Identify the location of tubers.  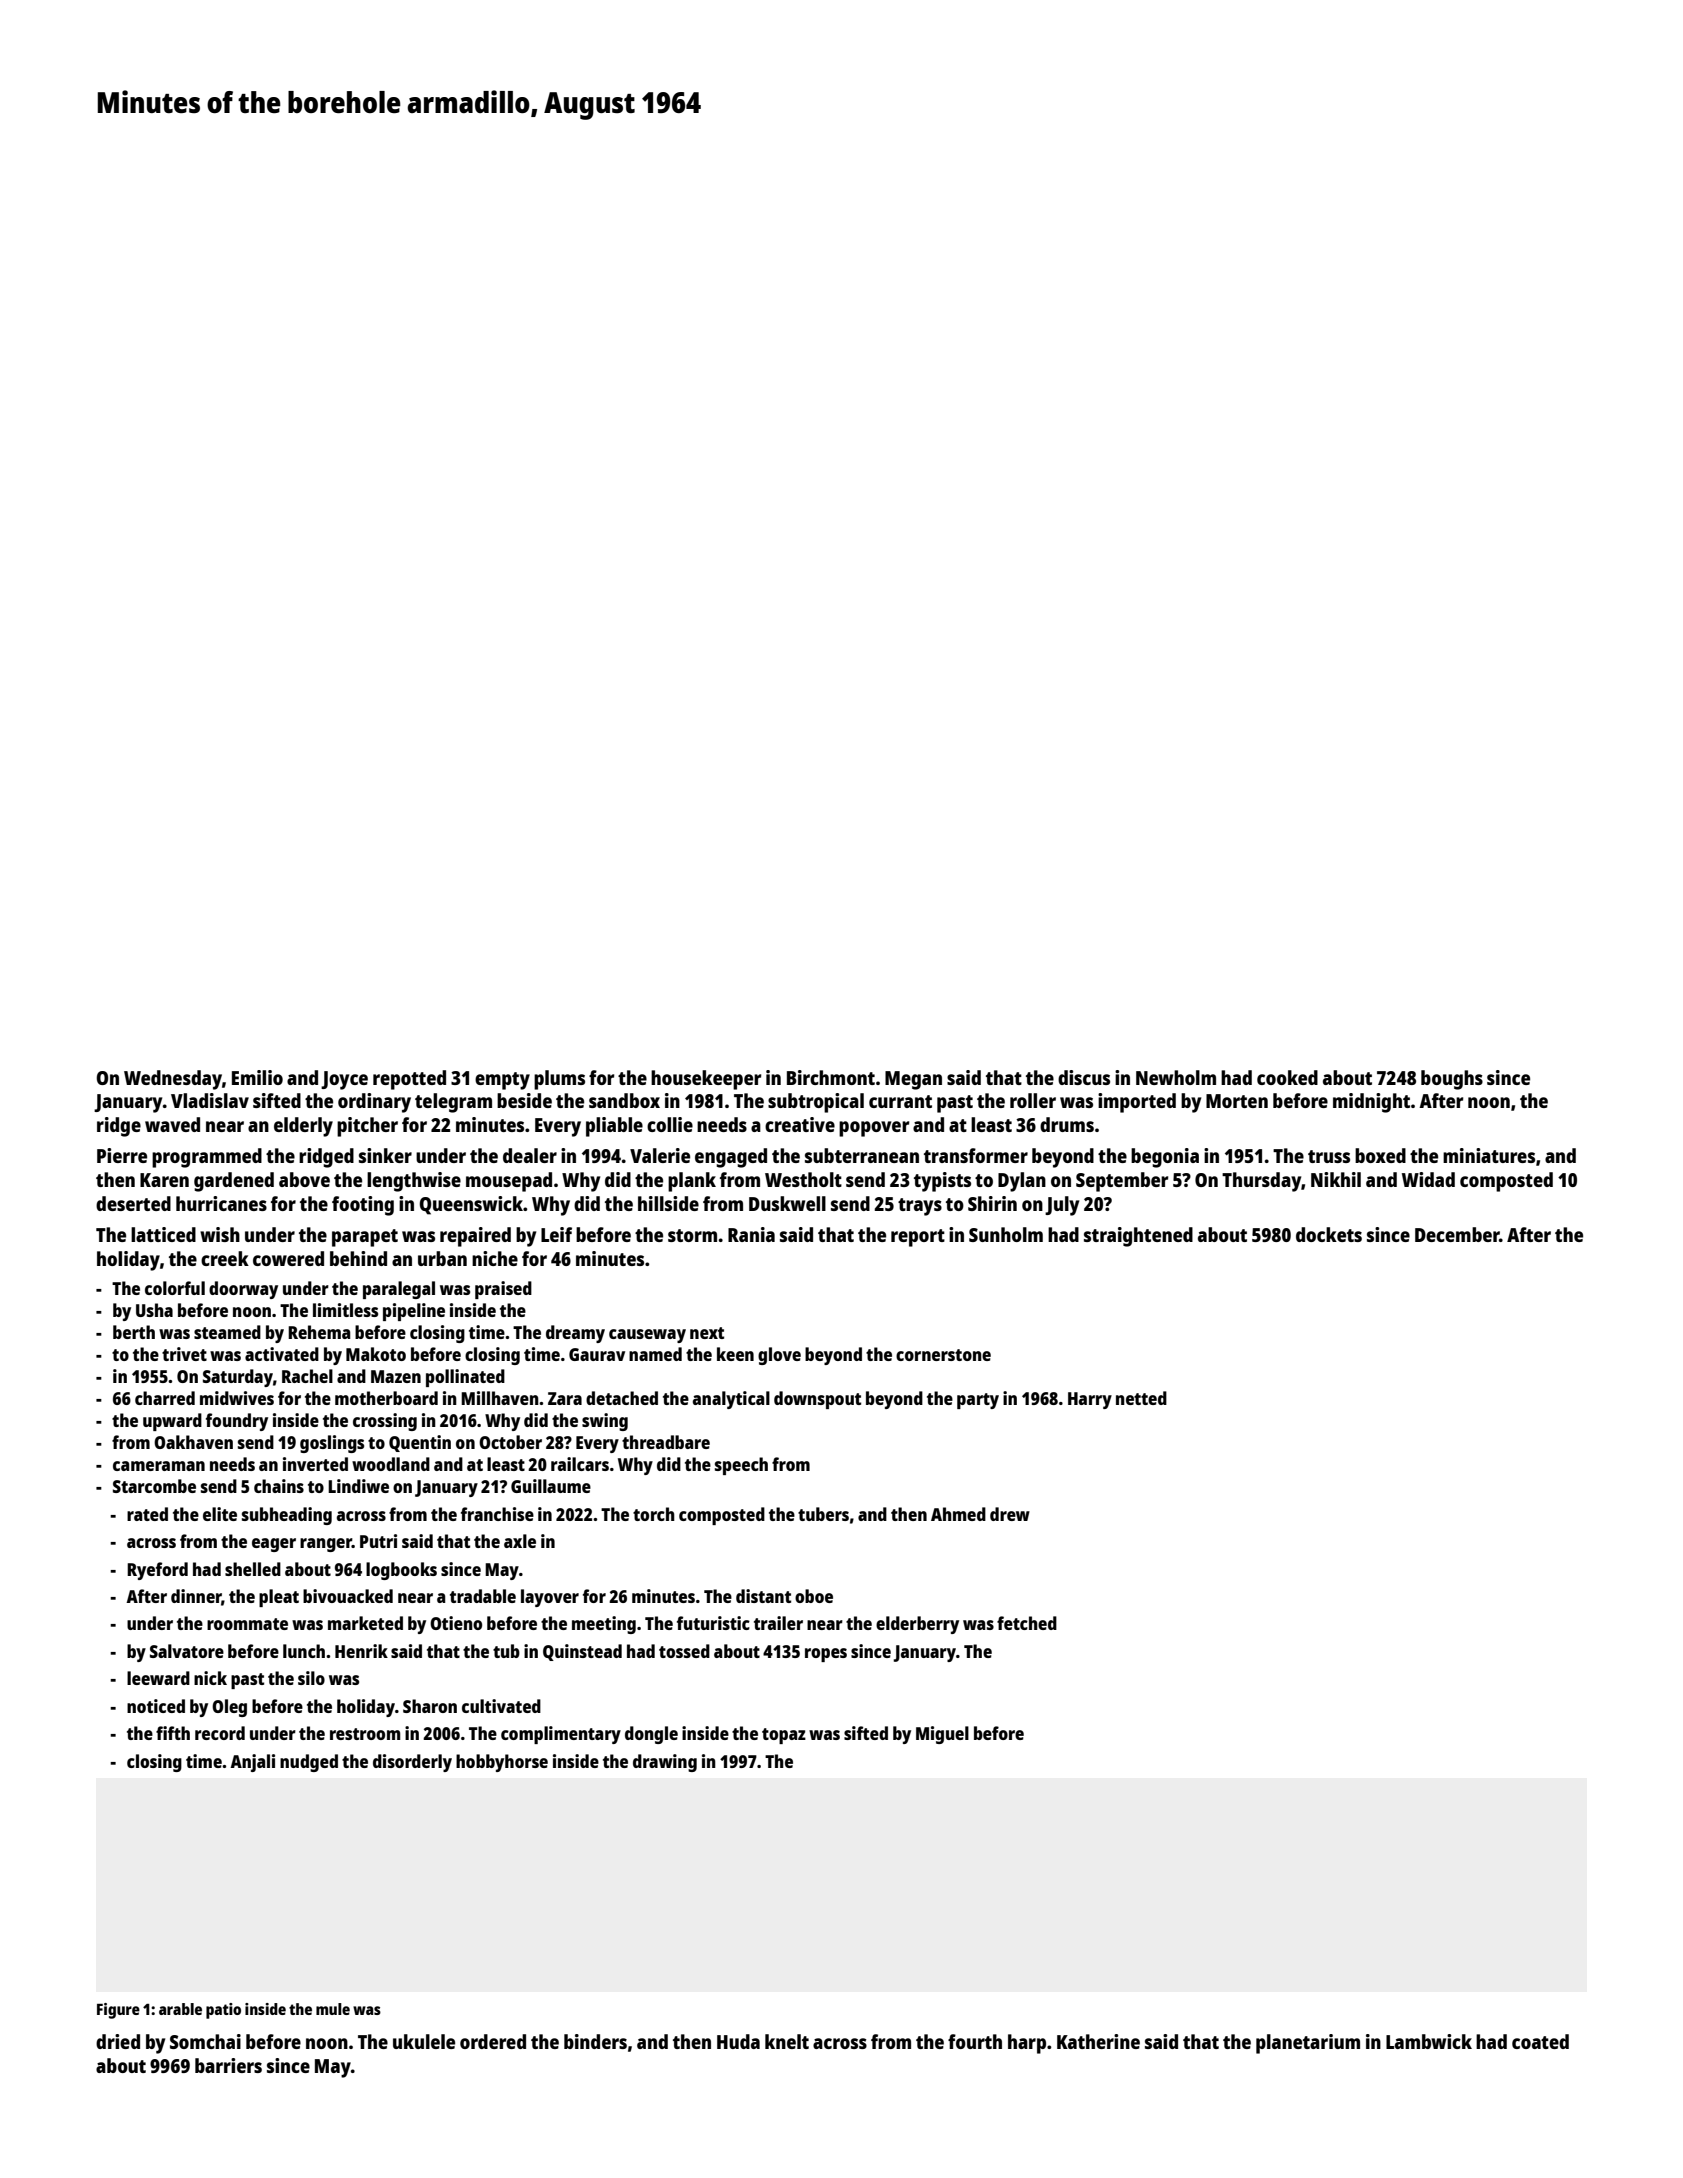
(823, 1514).
